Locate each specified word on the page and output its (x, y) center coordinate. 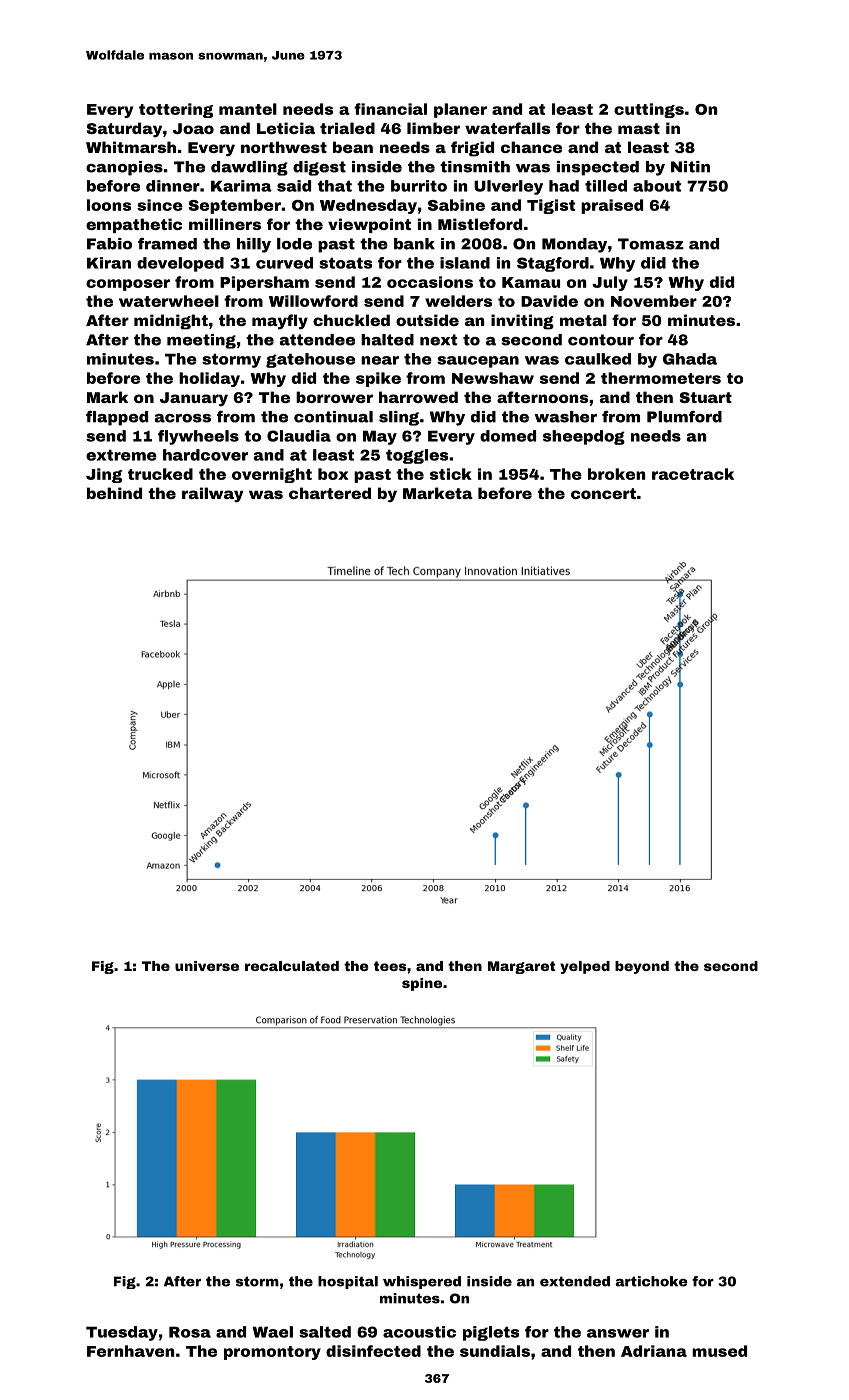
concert (603, 493)
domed (508, 436)
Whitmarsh (131, 147)
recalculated (292, 966)
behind (114, 493)
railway (213, 495)
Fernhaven (130, 1351)
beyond (642, 967)
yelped (585, 967)
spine (422, 984)
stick (451, 474)
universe (207, 966)
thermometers (661, 378)
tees (390, 966)
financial (390, 109)
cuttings (649, 110)
